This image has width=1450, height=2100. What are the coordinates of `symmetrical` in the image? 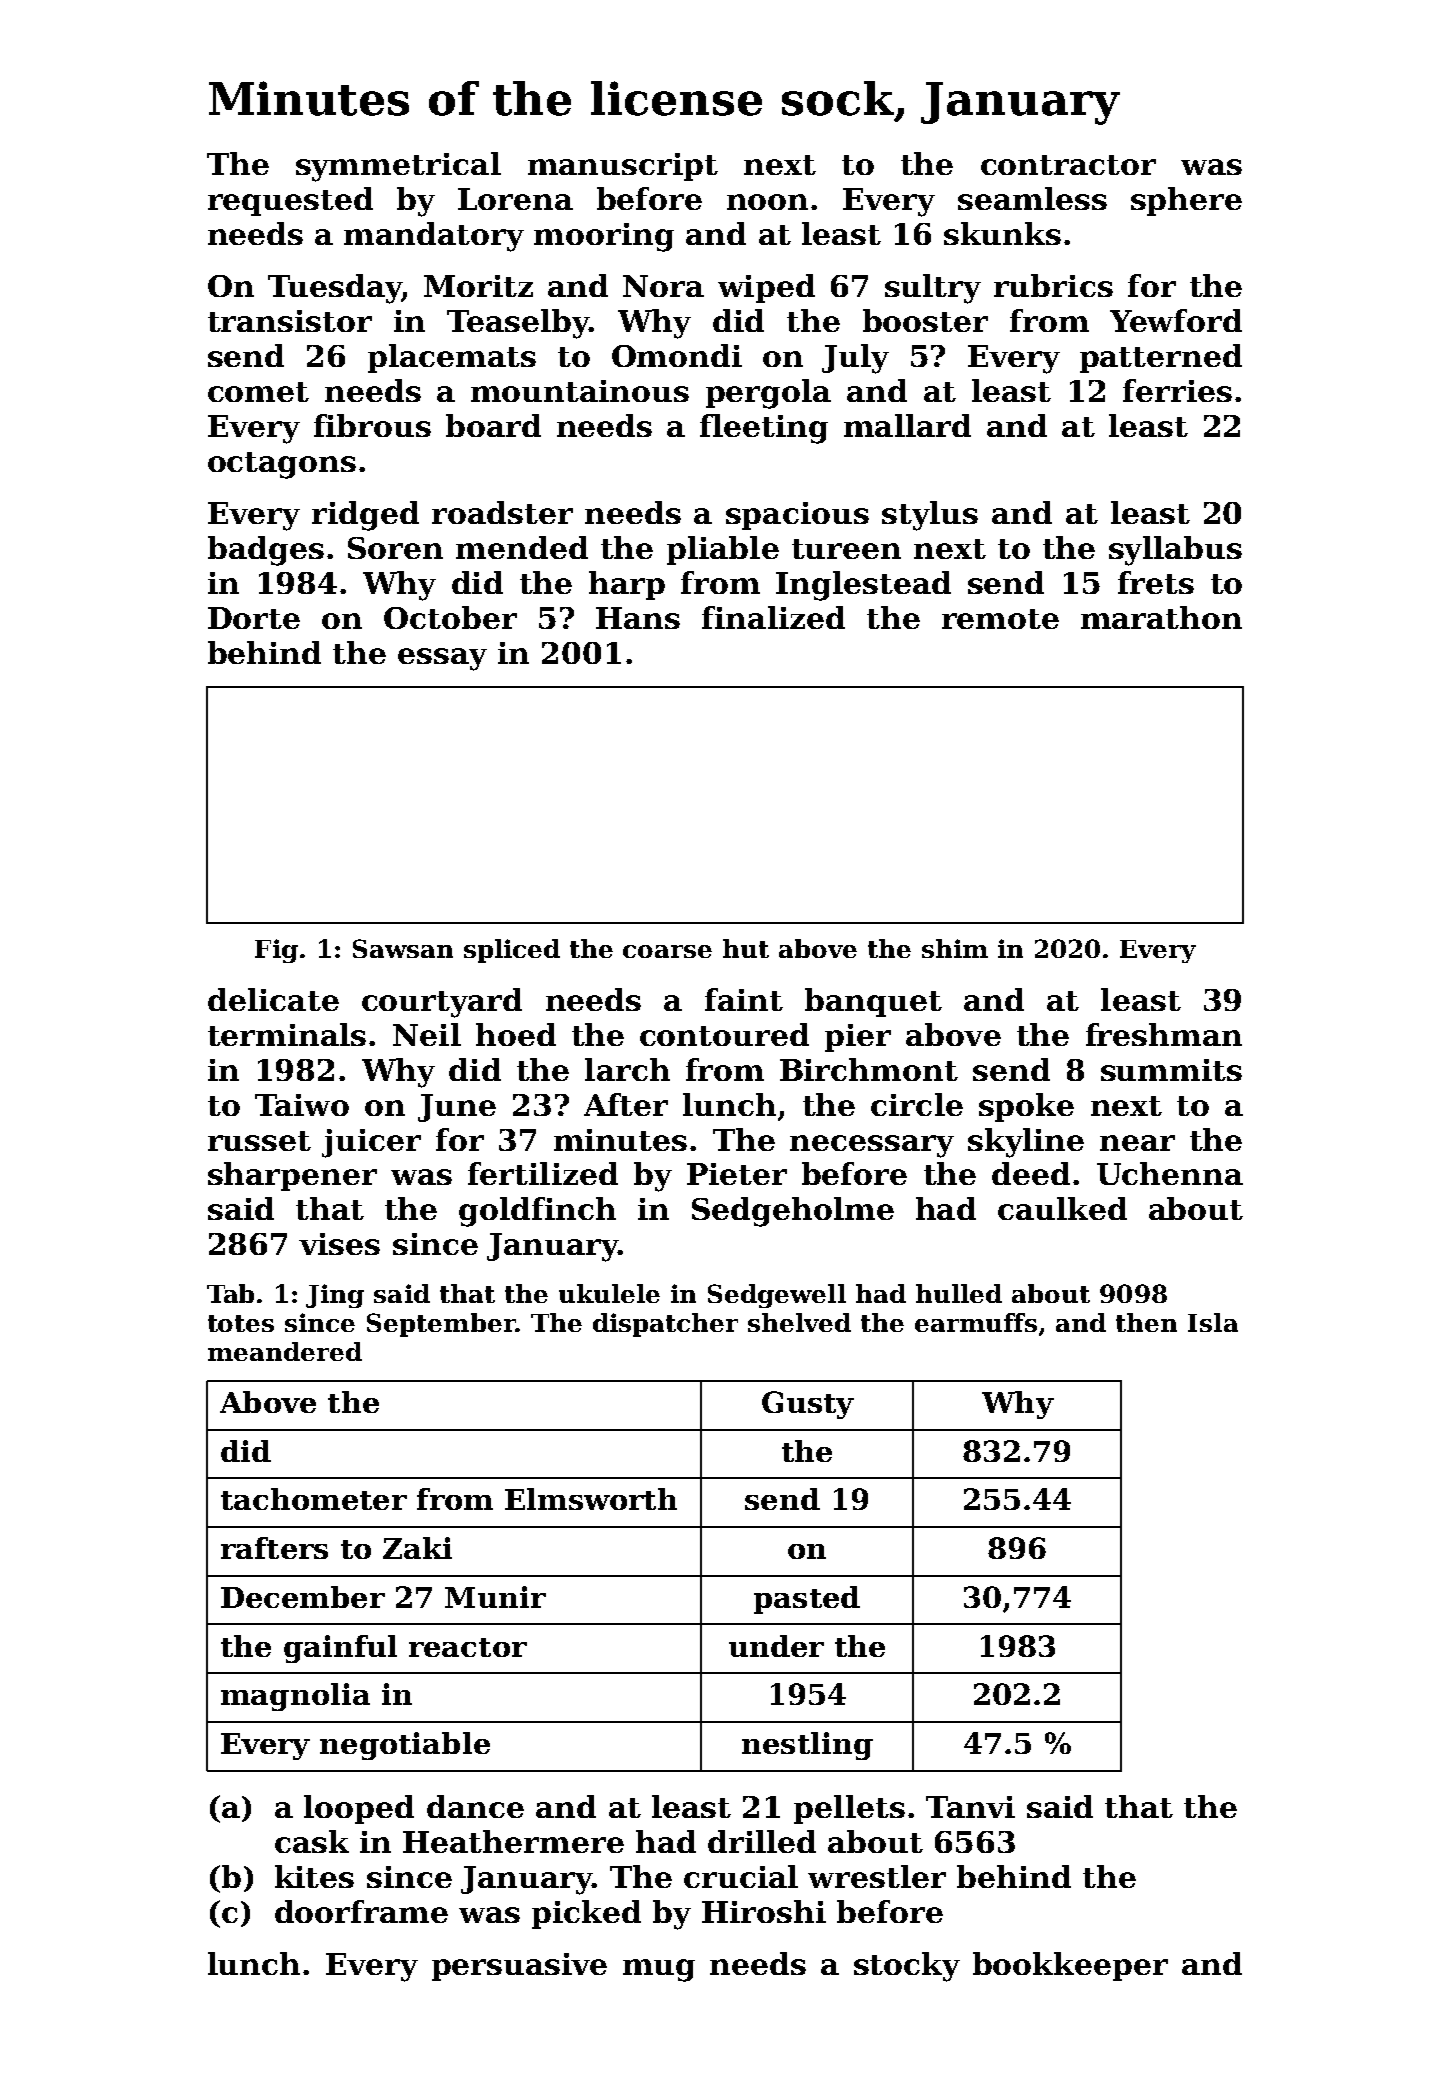 It's located at (398, 167).
